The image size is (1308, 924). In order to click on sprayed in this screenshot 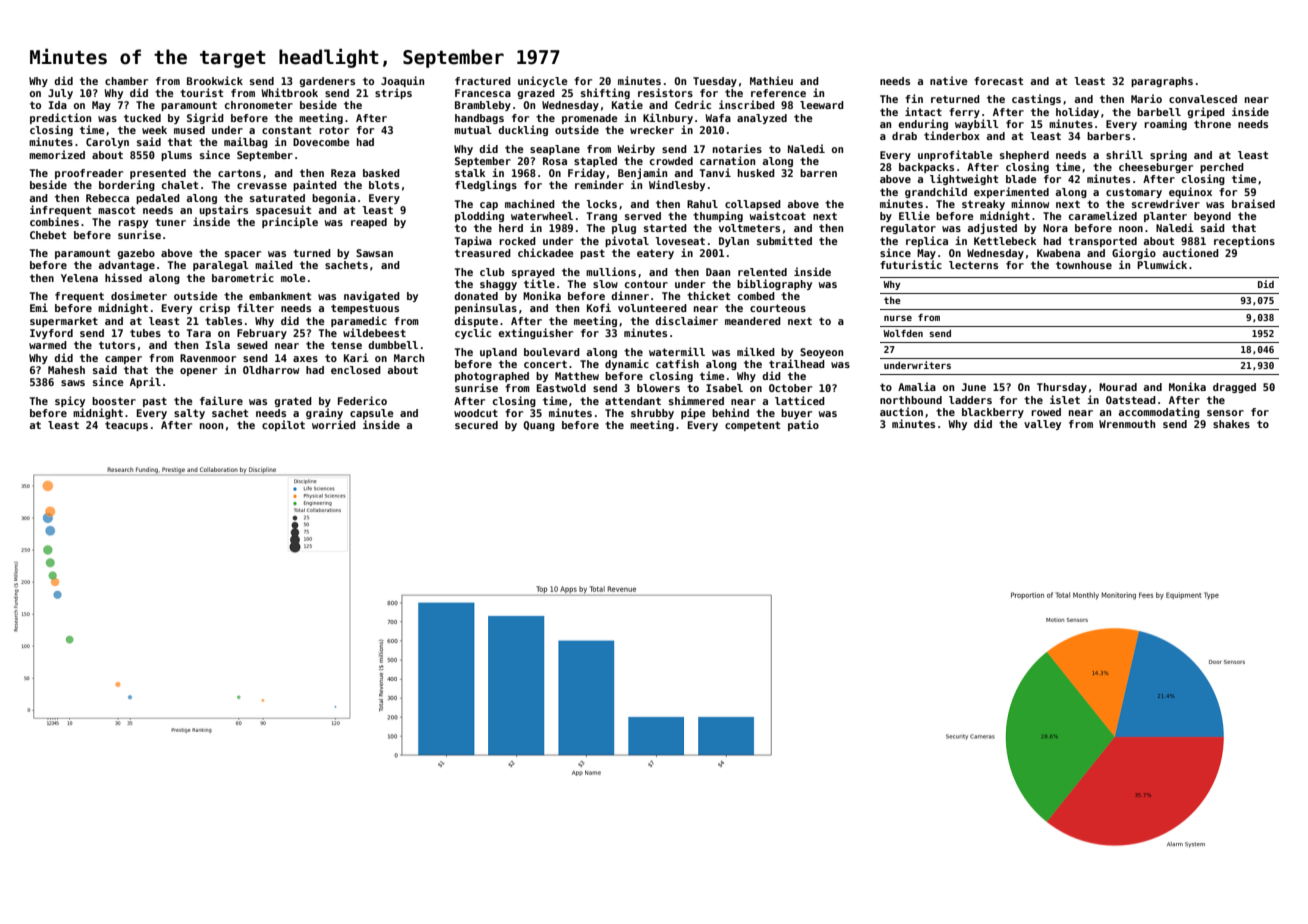, I will do `click(533, 273)`.
